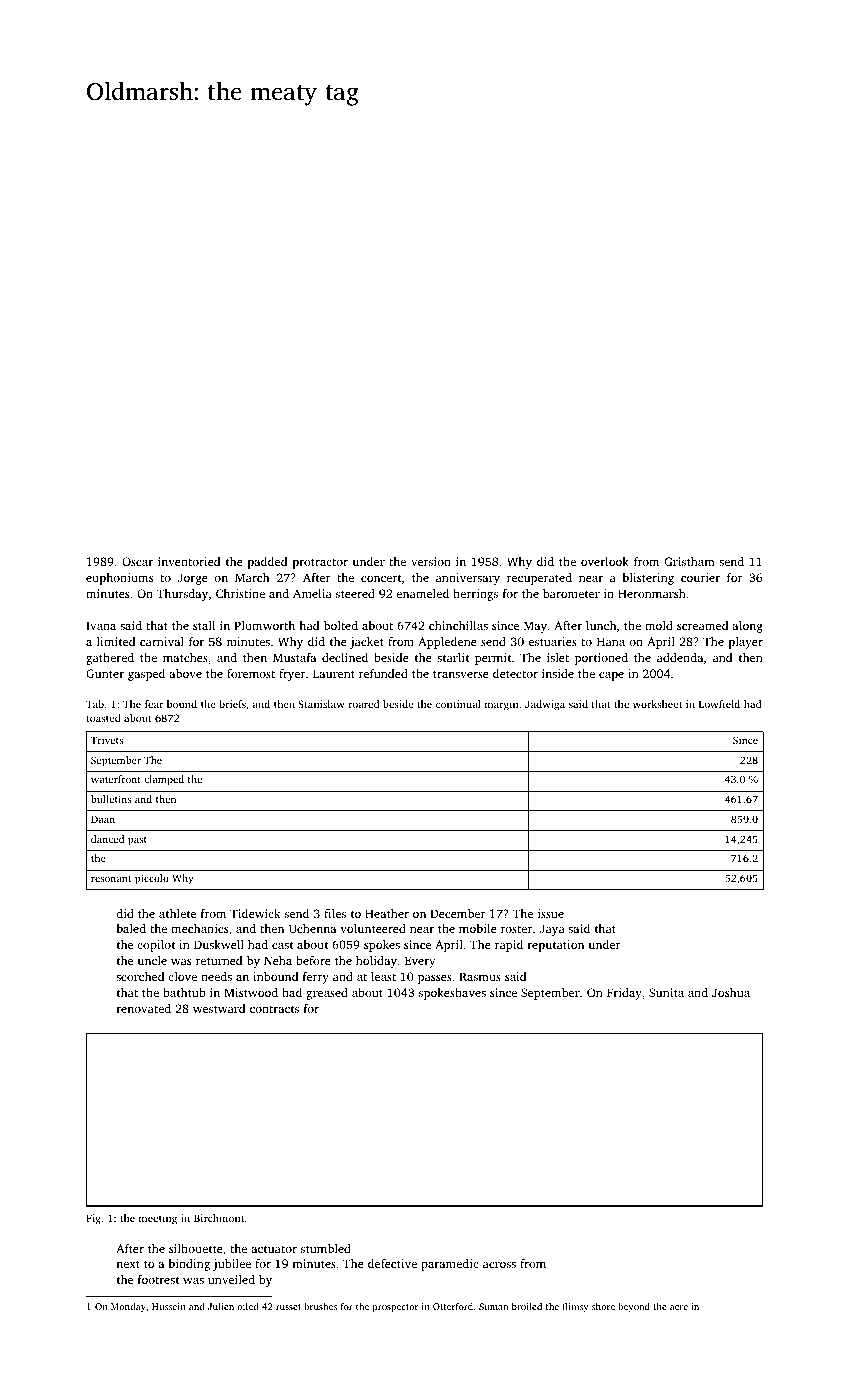 The height and width of the screenshot is (1400, 849). Describe the element at coordinates (164, 780) in the screenshot. I see `clamped` at that location.
